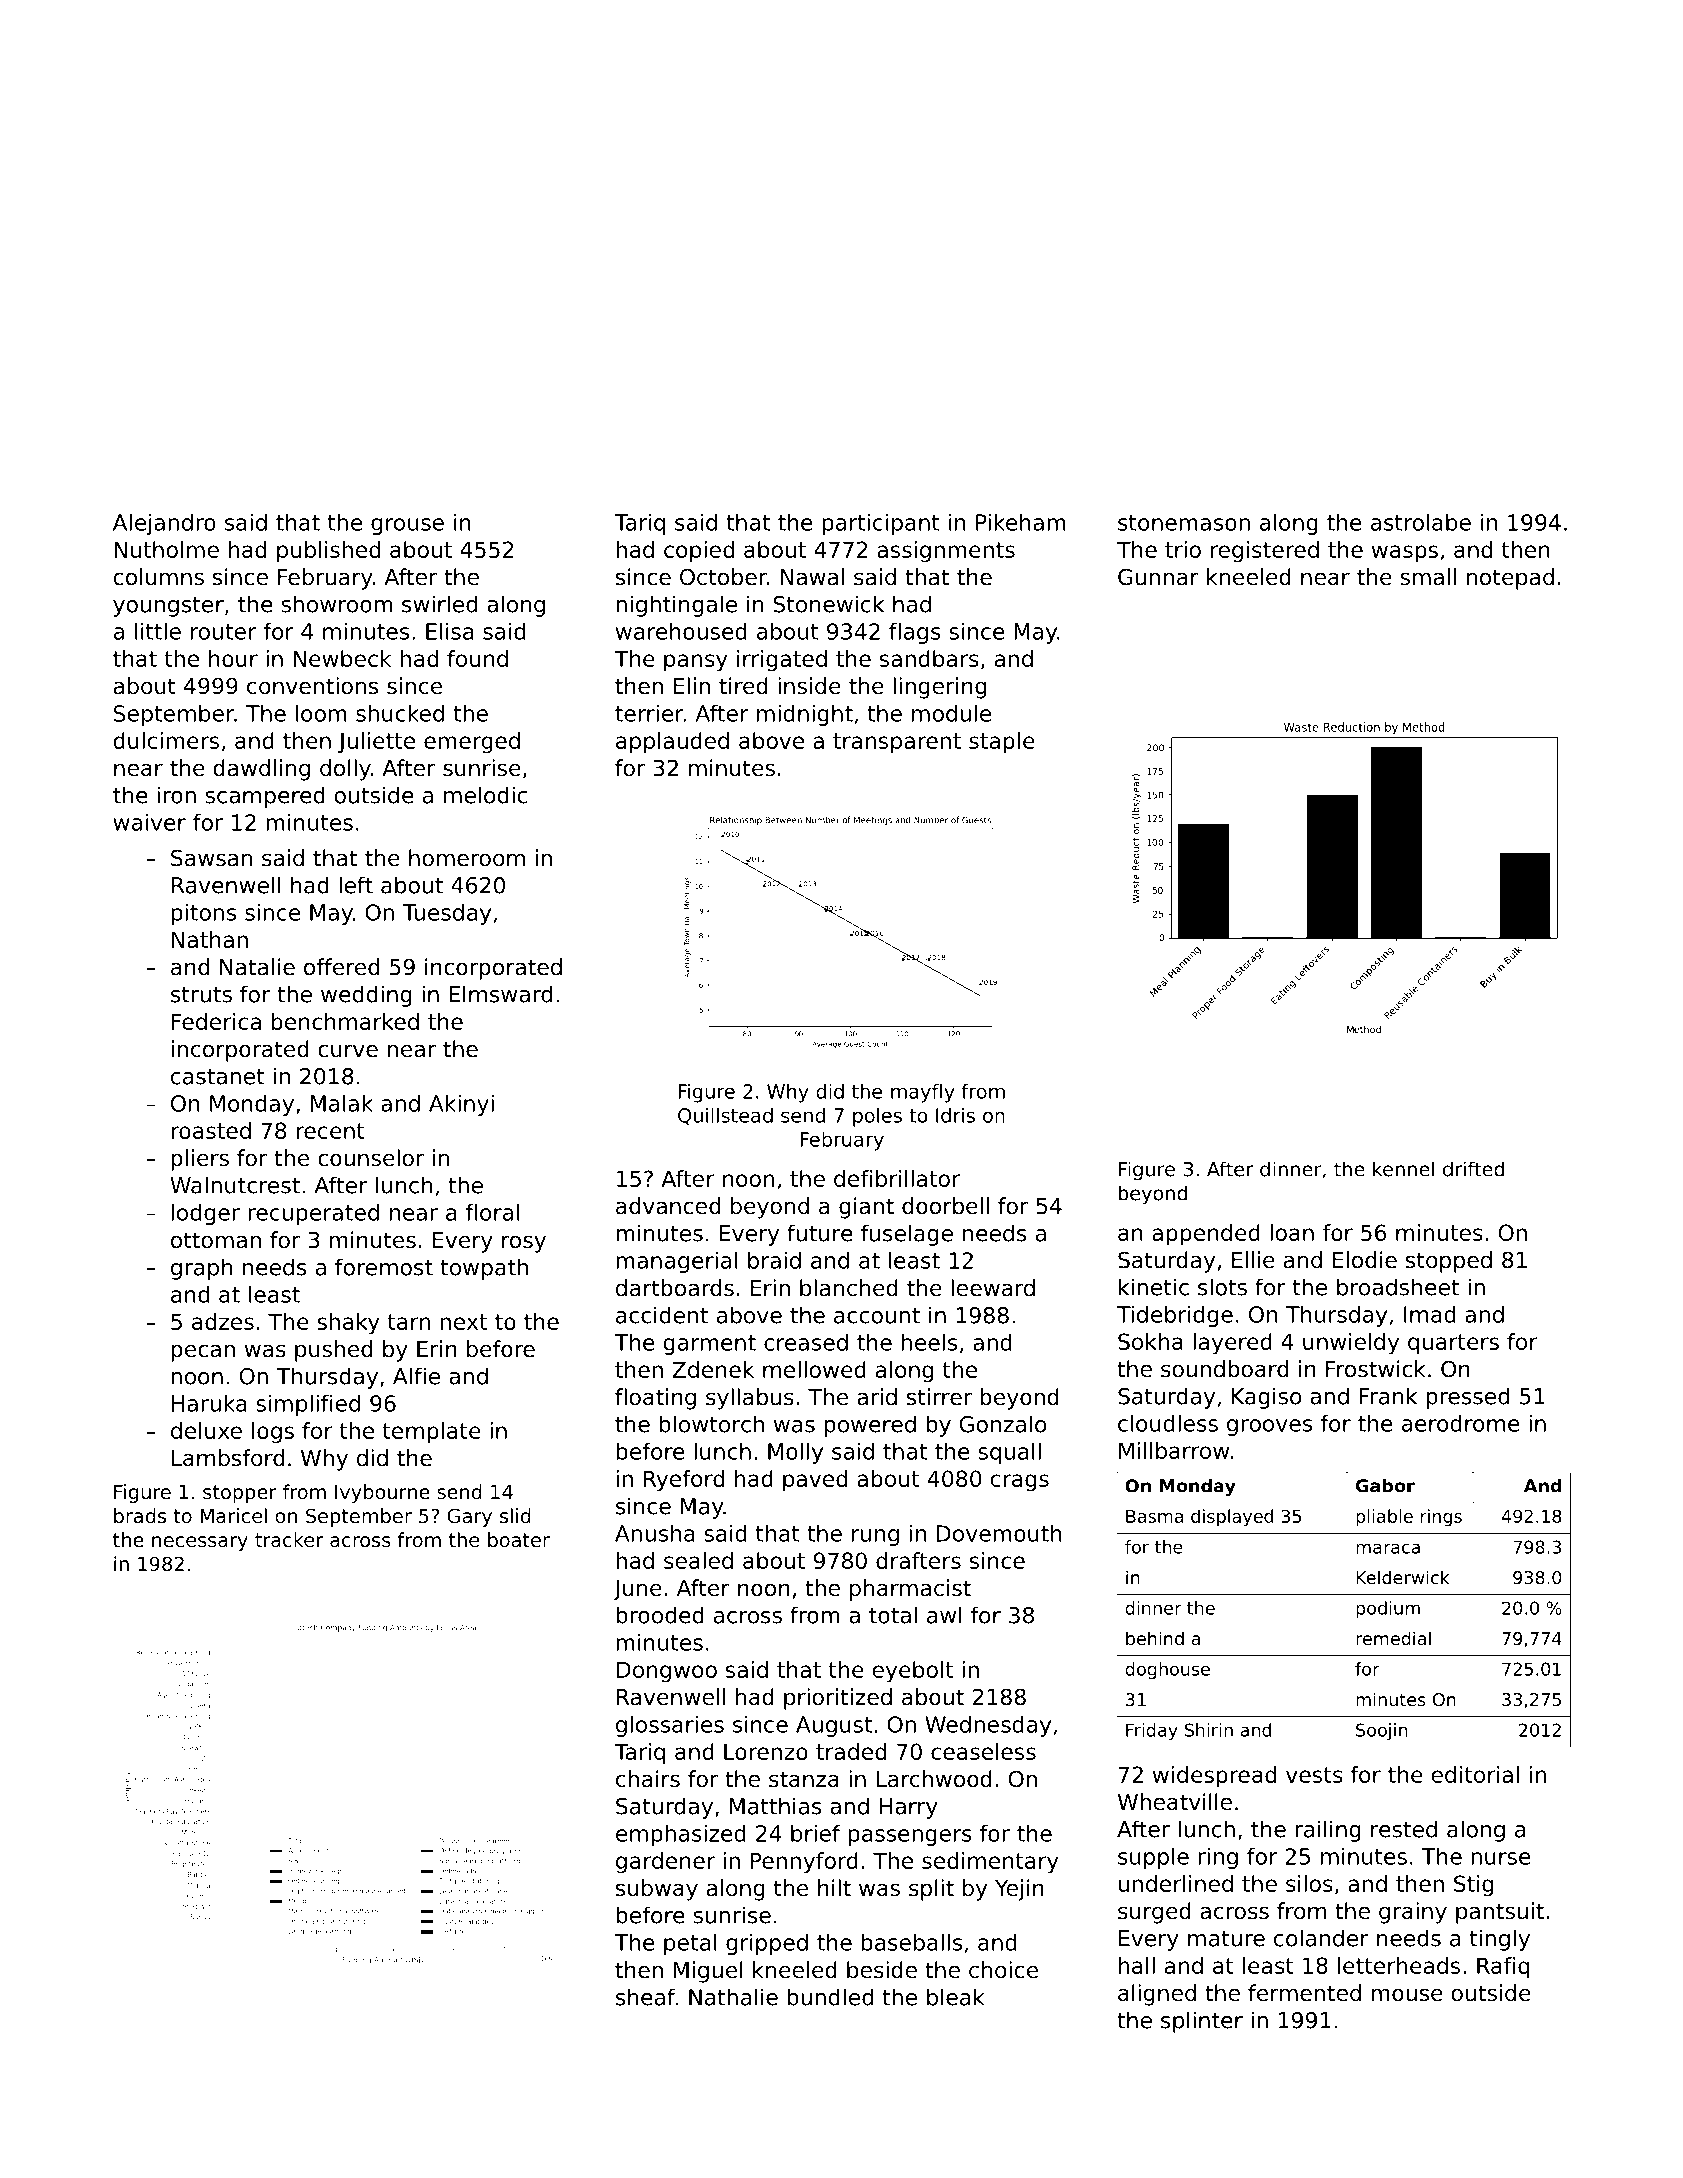  Describe the element at coordinates (645, 1997) in the screenshot. I see `sheaf` at that location.
